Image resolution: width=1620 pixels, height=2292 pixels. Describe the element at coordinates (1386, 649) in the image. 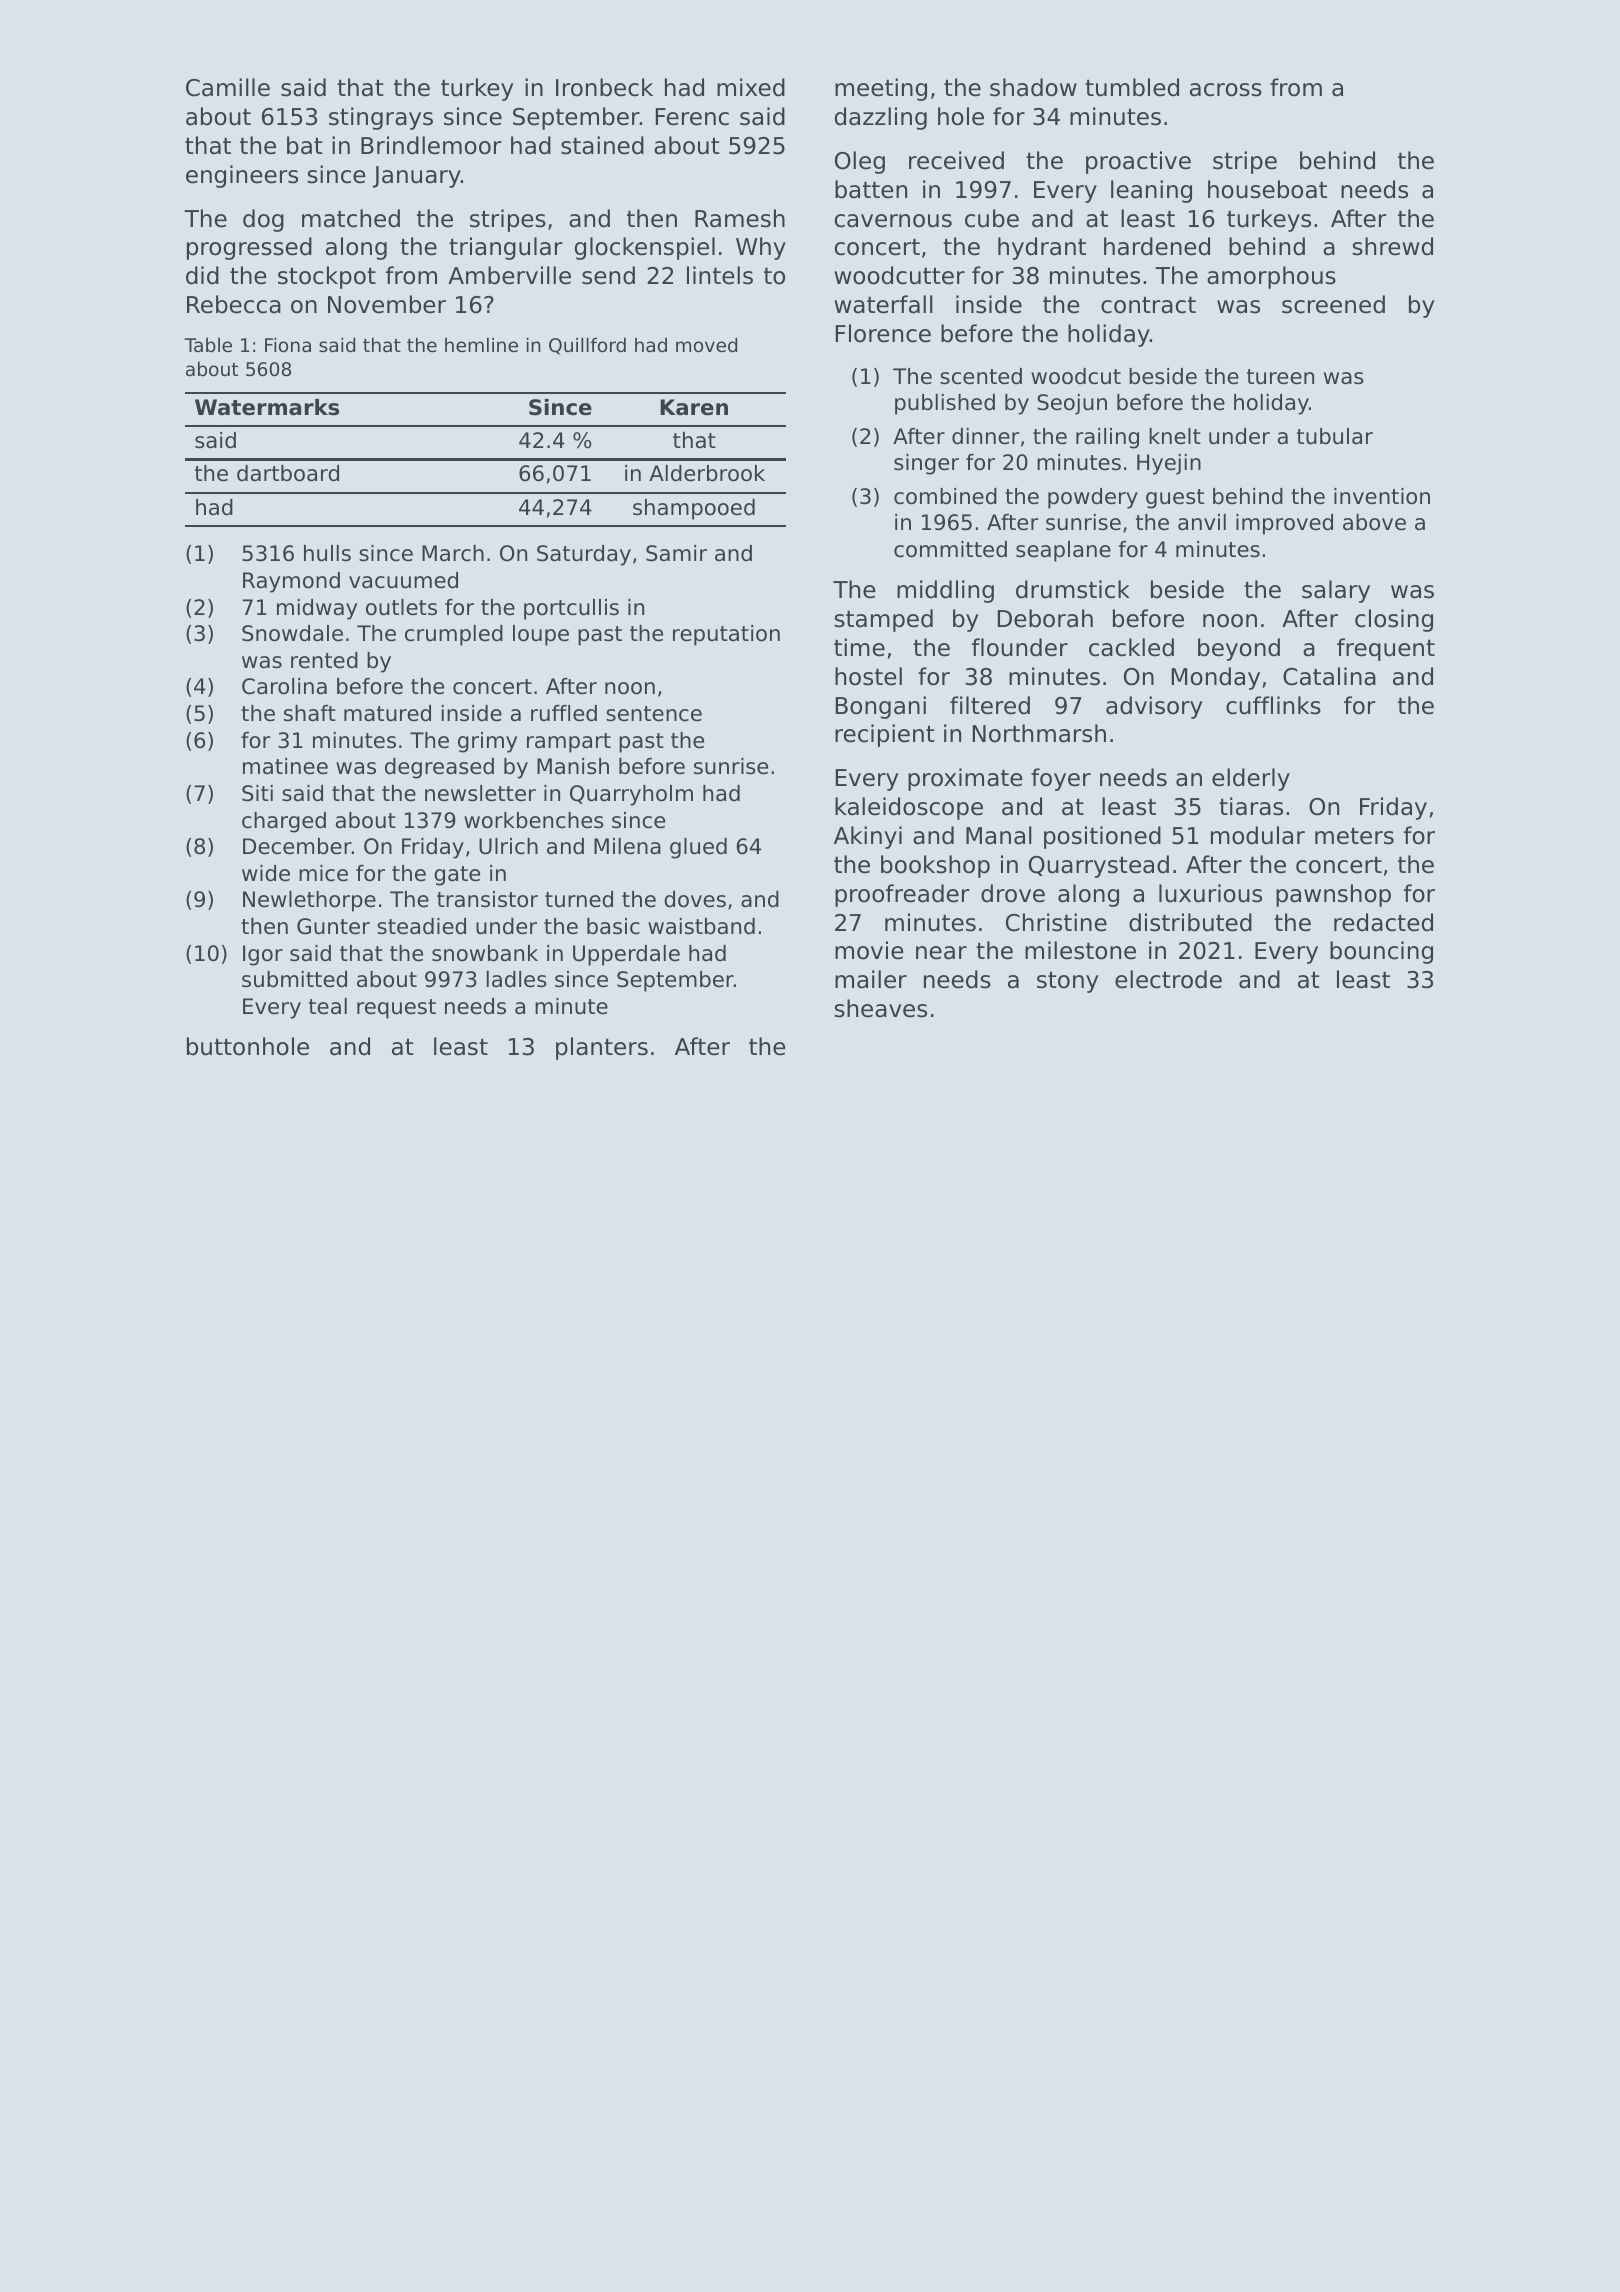

I see `frequent` at that location.
